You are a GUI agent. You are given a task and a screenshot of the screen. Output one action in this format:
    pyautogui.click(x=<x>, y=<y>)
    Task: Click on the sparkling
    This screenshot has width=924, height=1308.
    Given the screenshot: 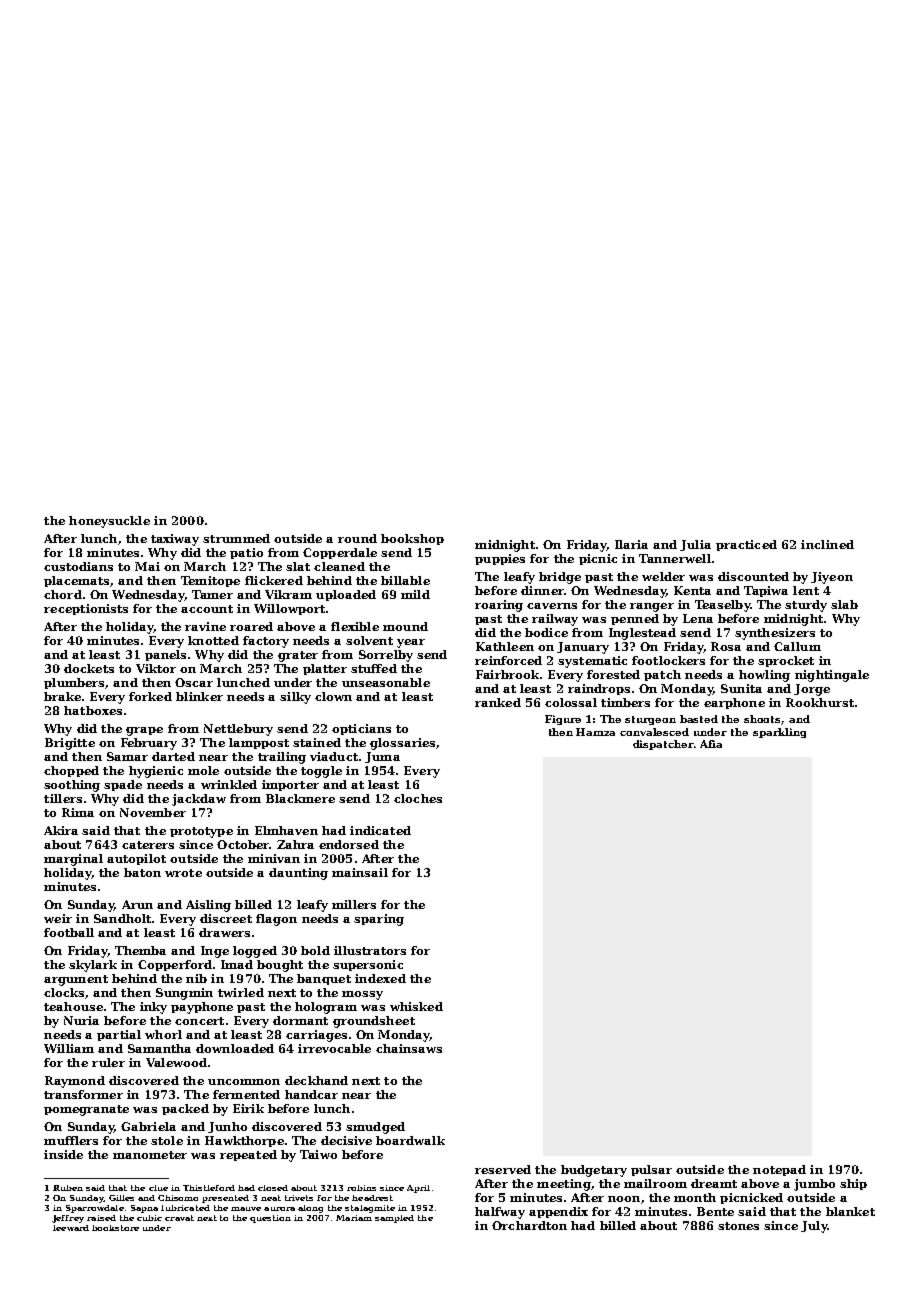 What is the action you would take?
    pyautogui.click(x=779, y=733)
